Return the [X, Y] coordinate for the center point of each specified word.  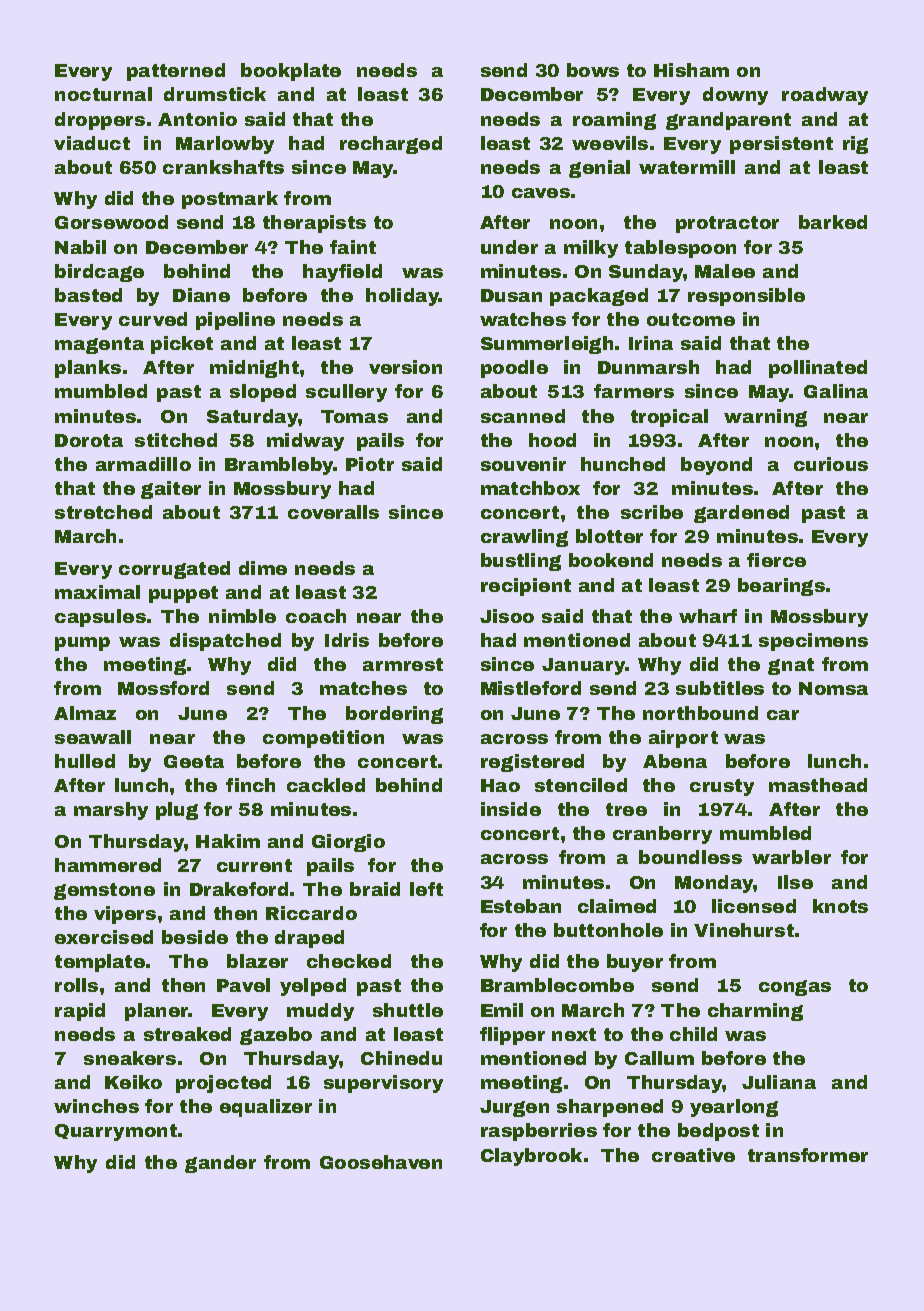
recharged [391, 145]
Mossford [163, 688]
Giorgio [348, 843]
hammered [108, 865]
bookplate [291, 72]
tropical [669, 418]
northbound [700, 713]
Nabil [80, 247]
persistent [781, 145]
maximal [97, 592]
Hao [500, 785]
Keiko [133, 1082]
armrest [403, 664]
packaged [599, 297]
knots [840, 906]
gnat [791, 666]
